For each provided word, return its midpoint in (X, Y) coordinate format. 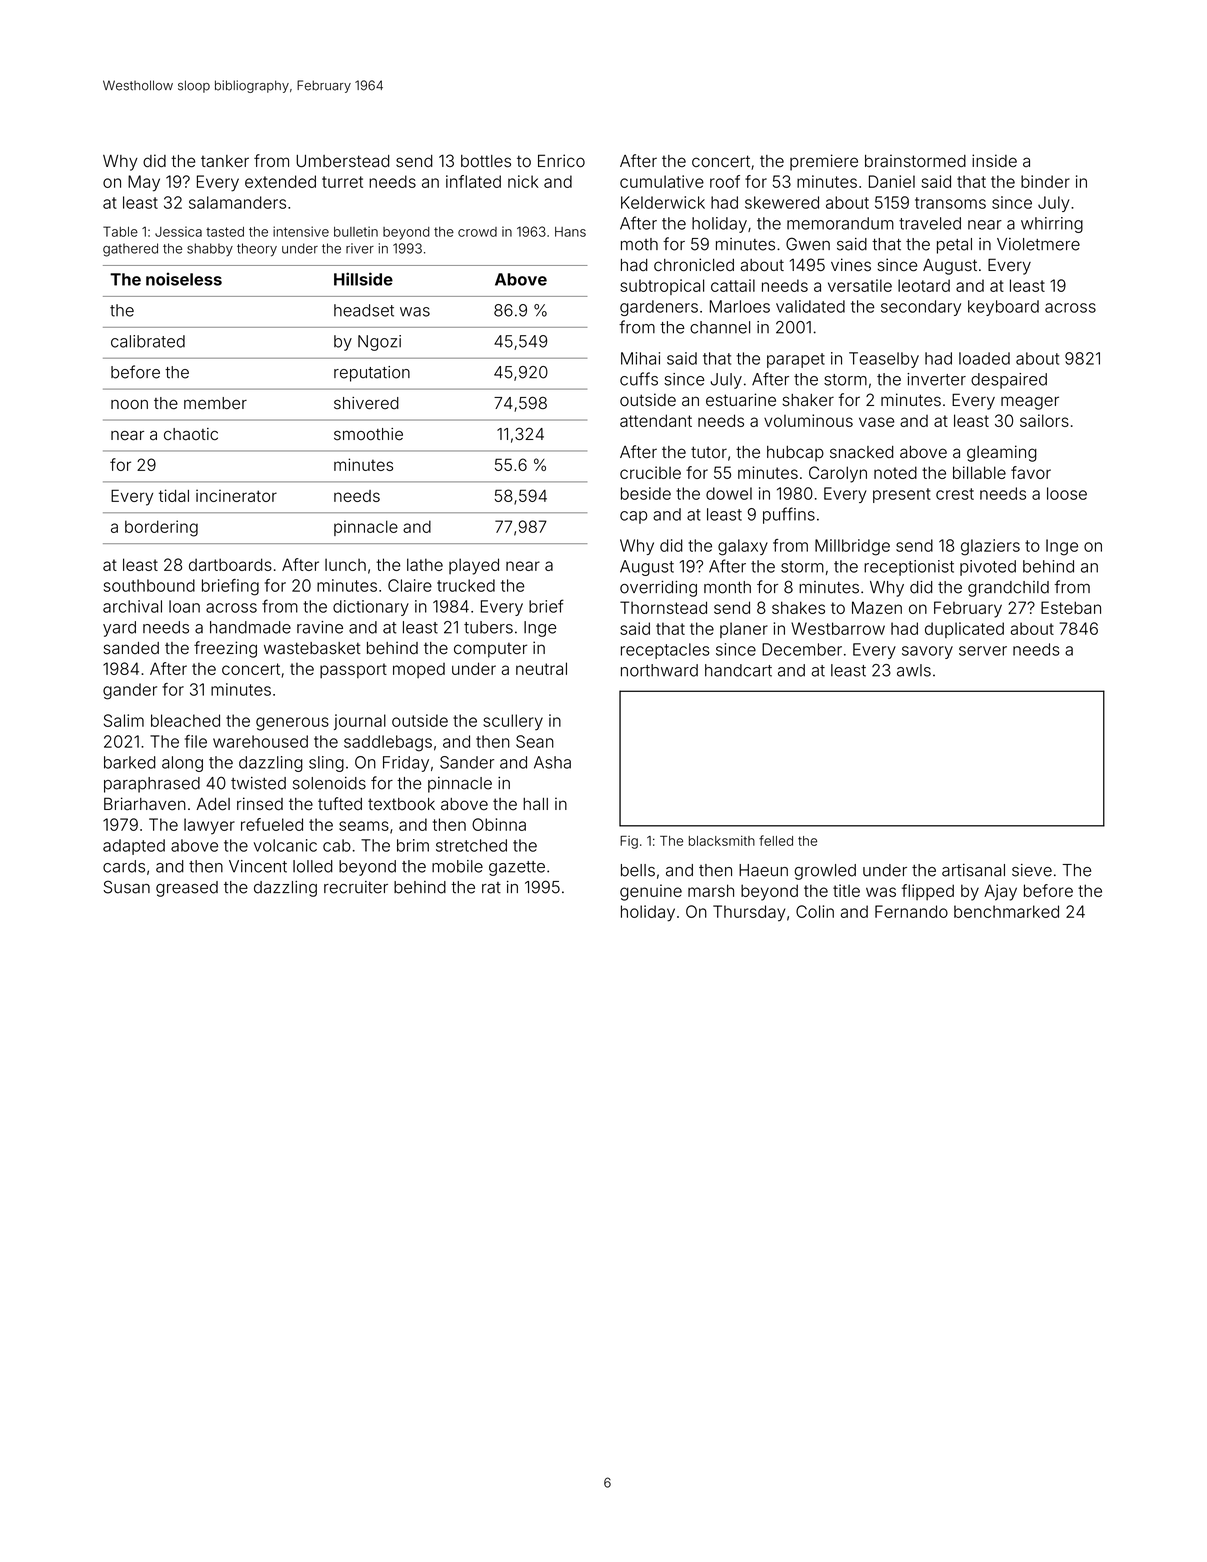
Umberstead (343, 161)
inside (994, 161)
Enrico (561, 161)
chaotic (191, 434)
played (474, 566)
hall (535, 804)
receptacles (665, 651)
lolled (313, 866)
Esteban (1071, 607)
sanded (131, 648)
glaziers (990, 547)
